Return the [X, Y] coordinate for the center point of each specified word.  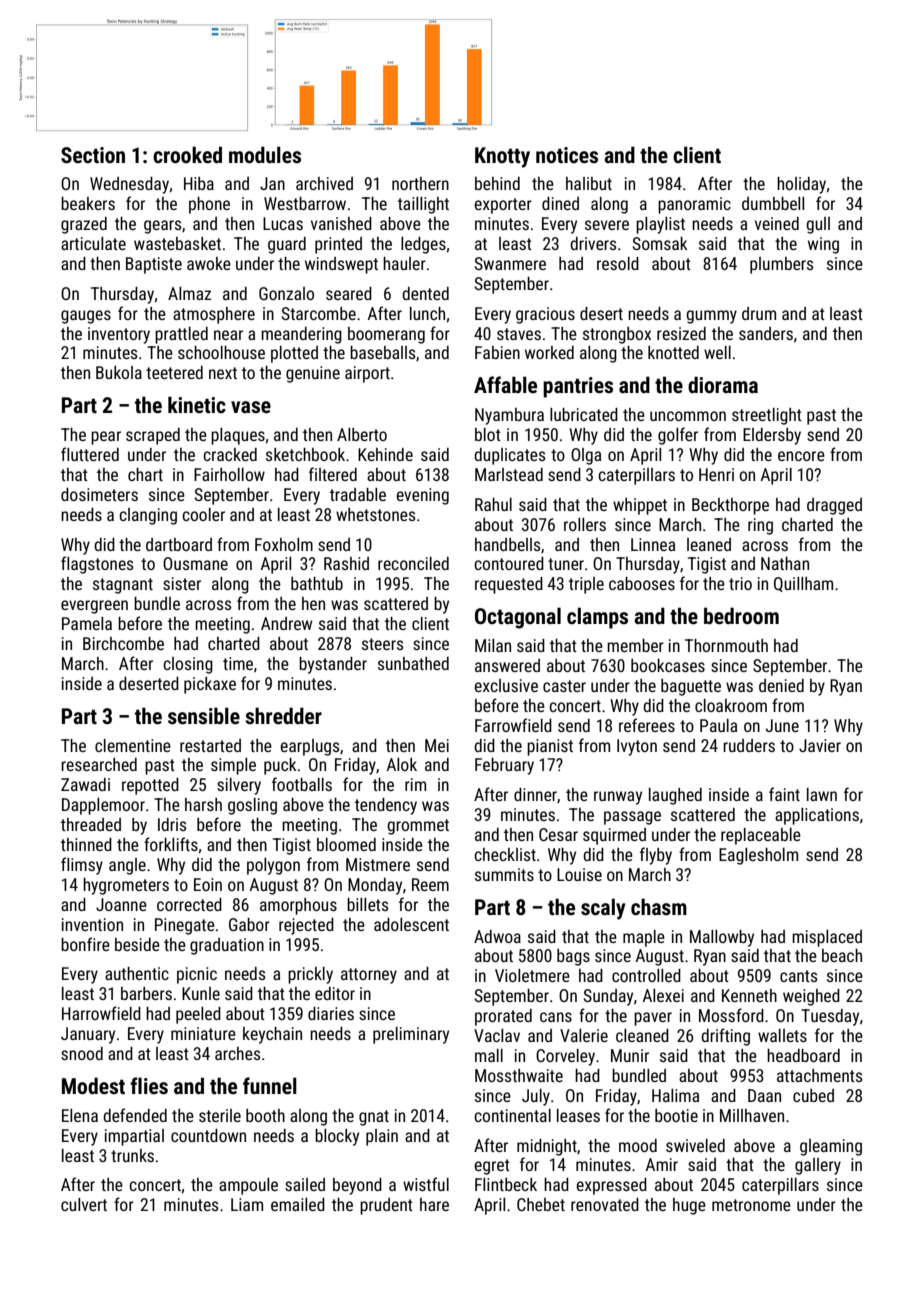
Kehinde [385, 454]
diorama [723, 384]
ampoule [248, 1186]
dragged [834, 506]
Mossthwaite [519, 1075]
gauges [86, 317]
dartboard [179, 544]
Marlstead [509, 474]
